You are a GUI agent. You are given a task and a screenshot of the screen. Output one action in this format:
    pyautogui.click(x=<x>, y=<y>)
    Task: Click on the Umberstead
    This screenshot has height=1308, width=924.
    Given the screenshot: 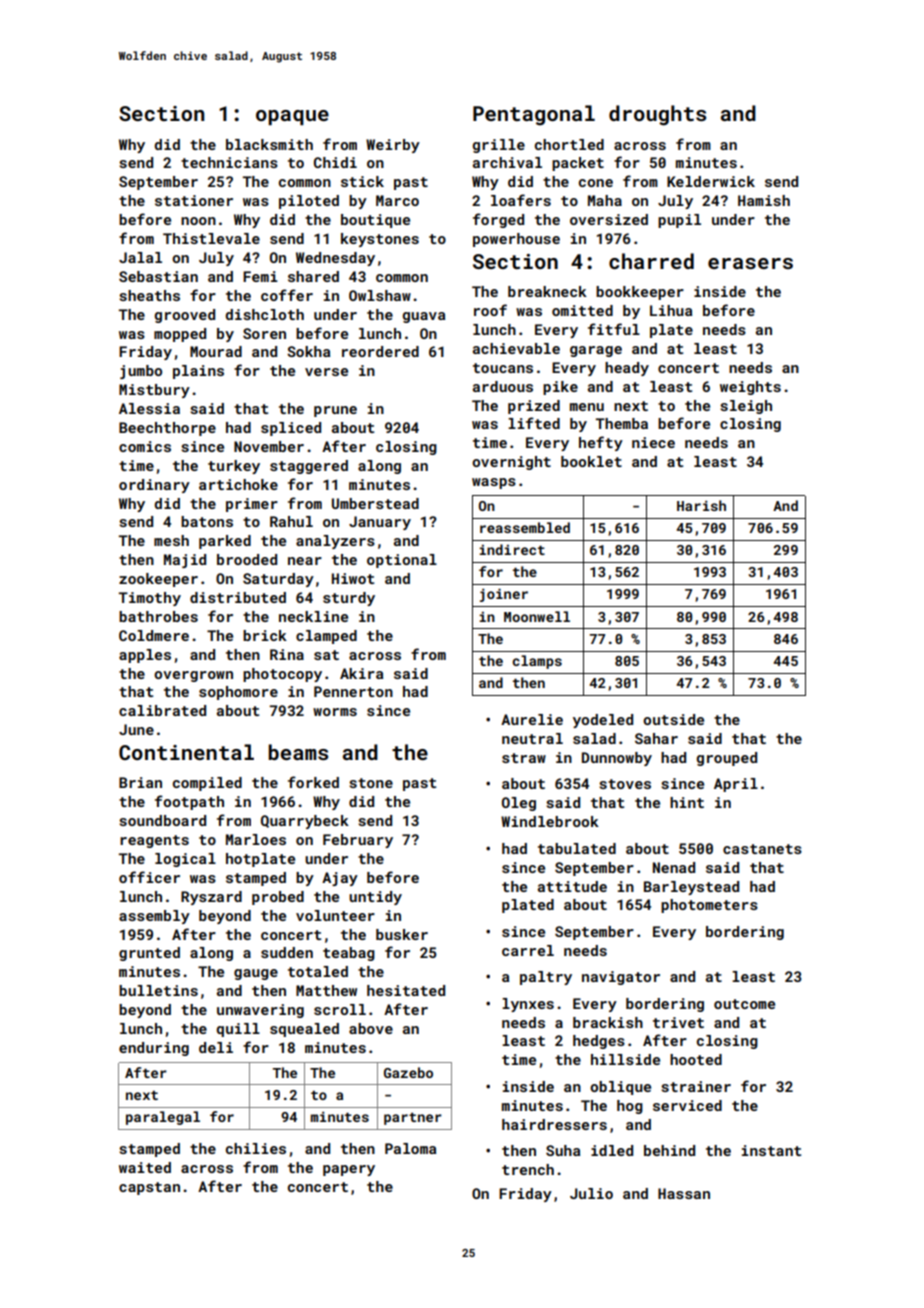 What is the action you would take?
    pyautogui.click(x=375, y=503)
